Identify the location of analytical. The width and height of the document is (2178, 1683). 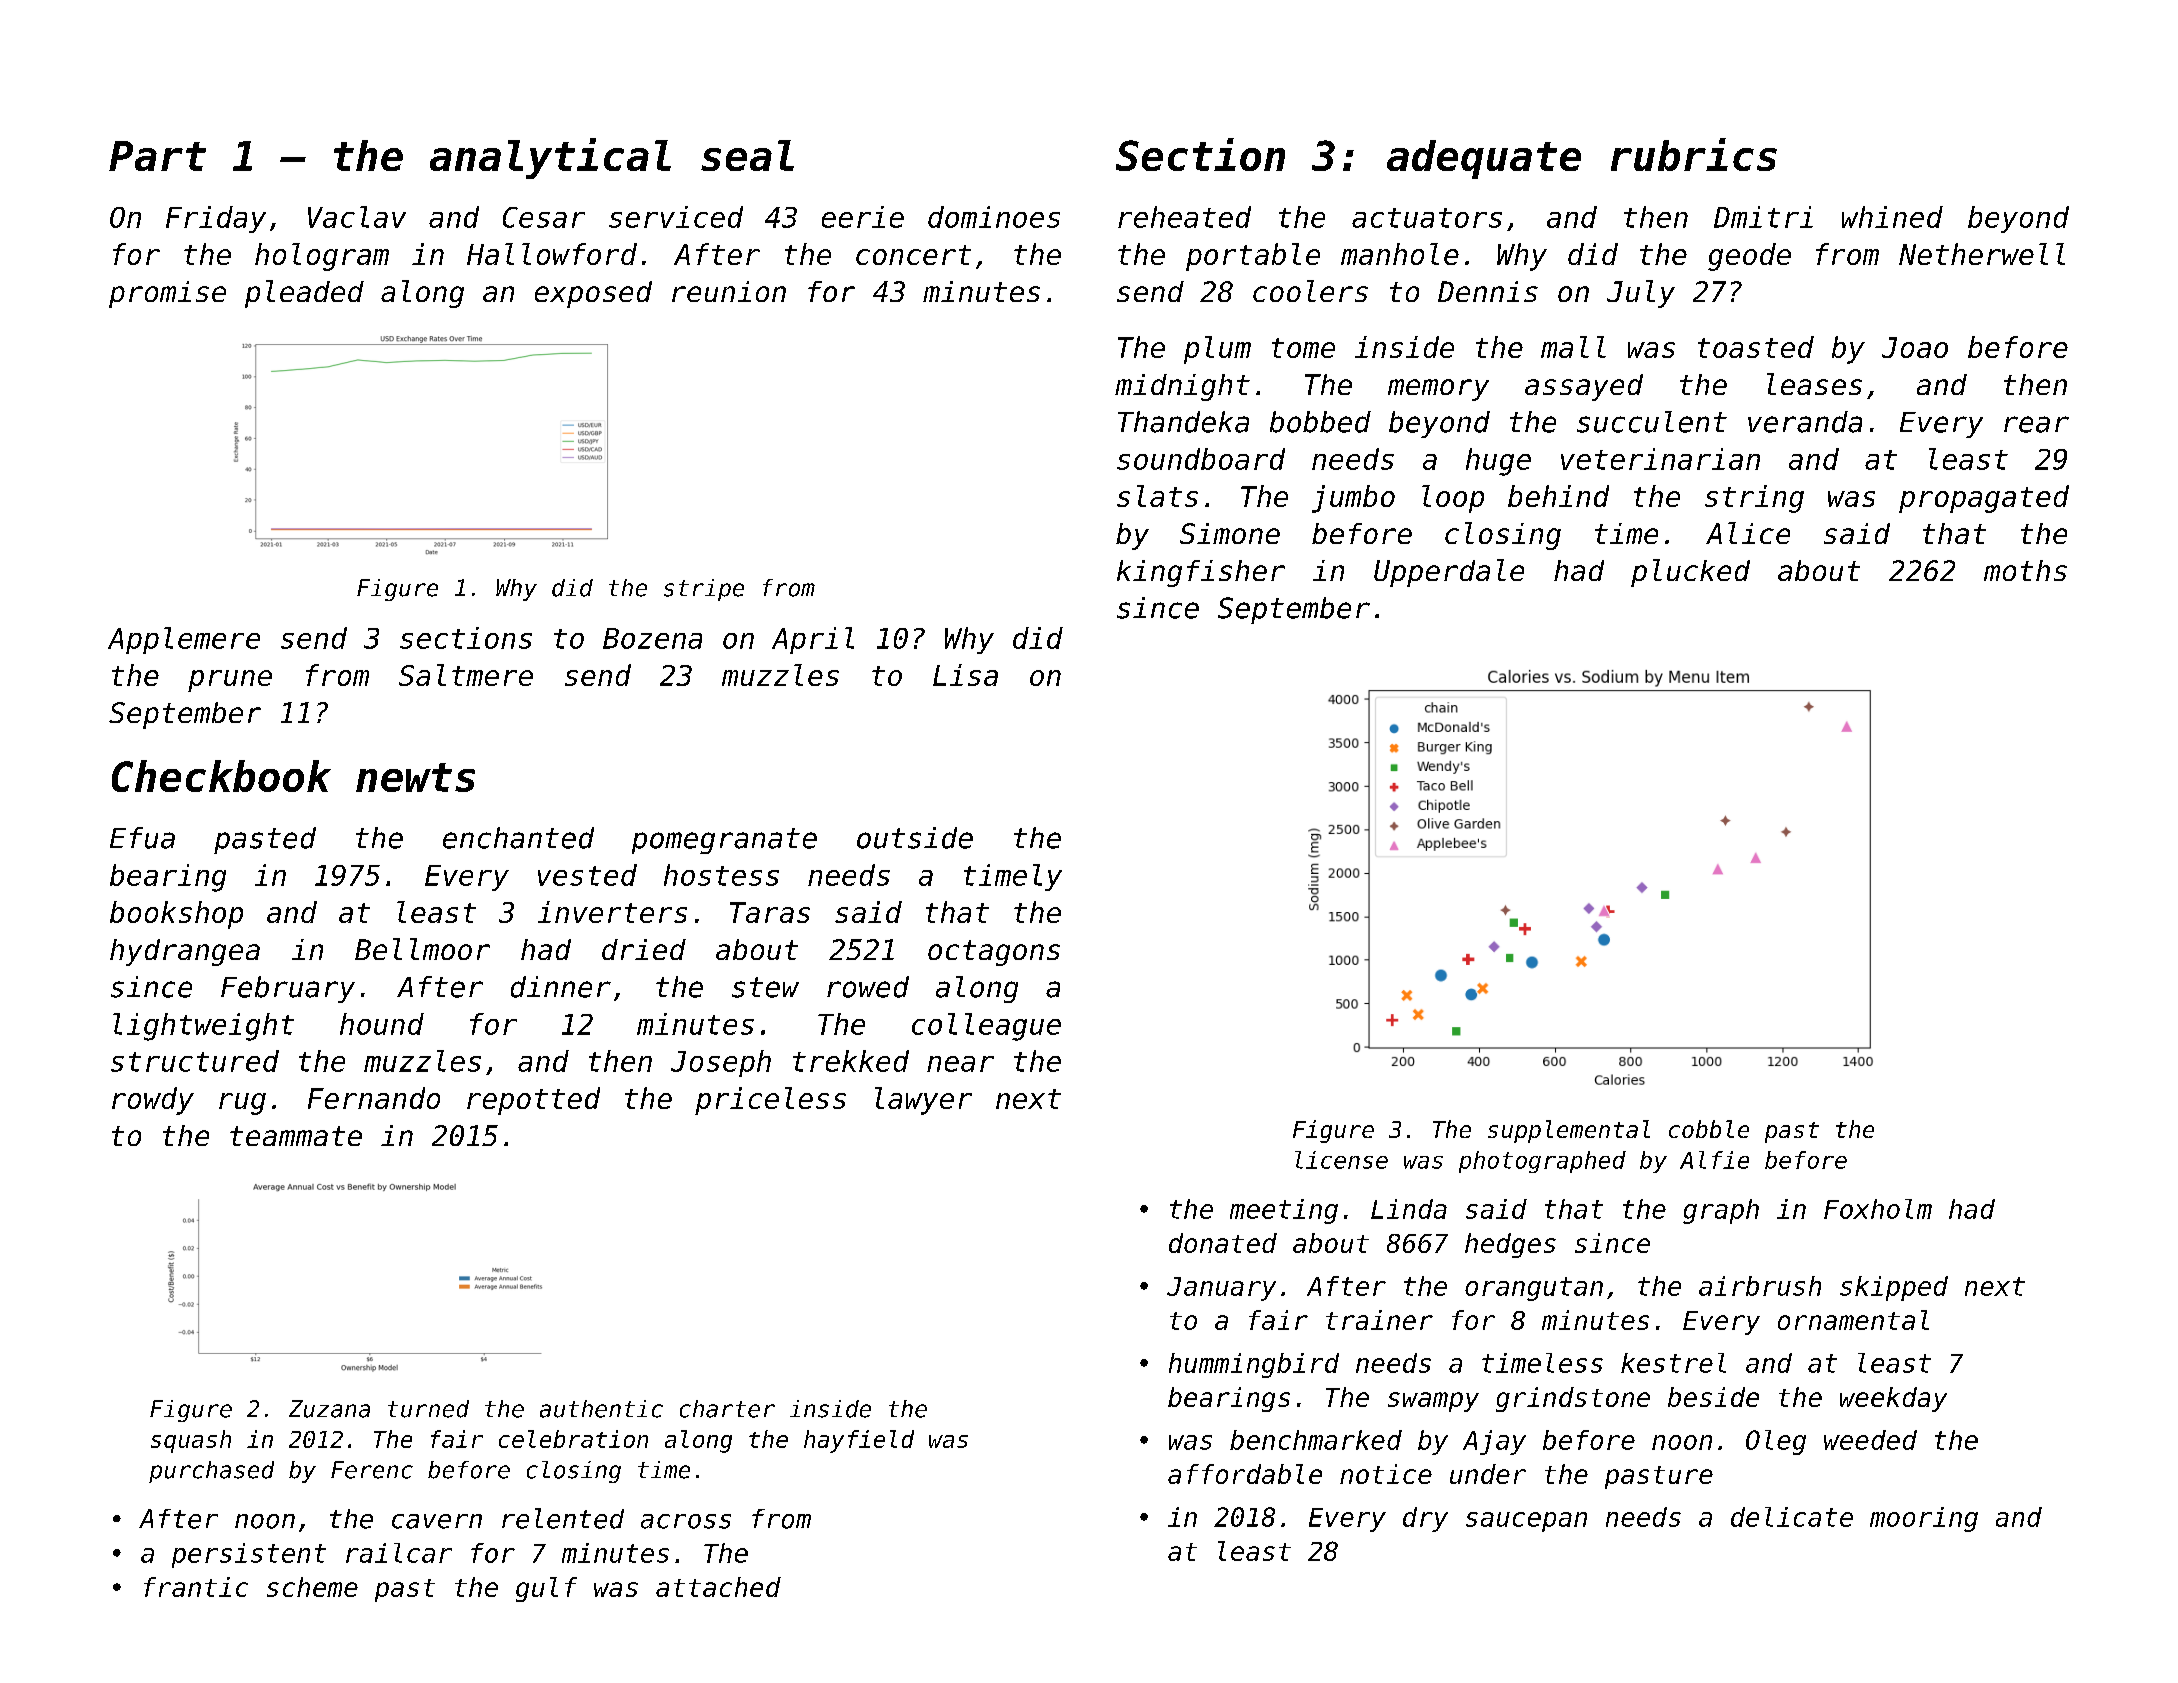
(550, 158).
